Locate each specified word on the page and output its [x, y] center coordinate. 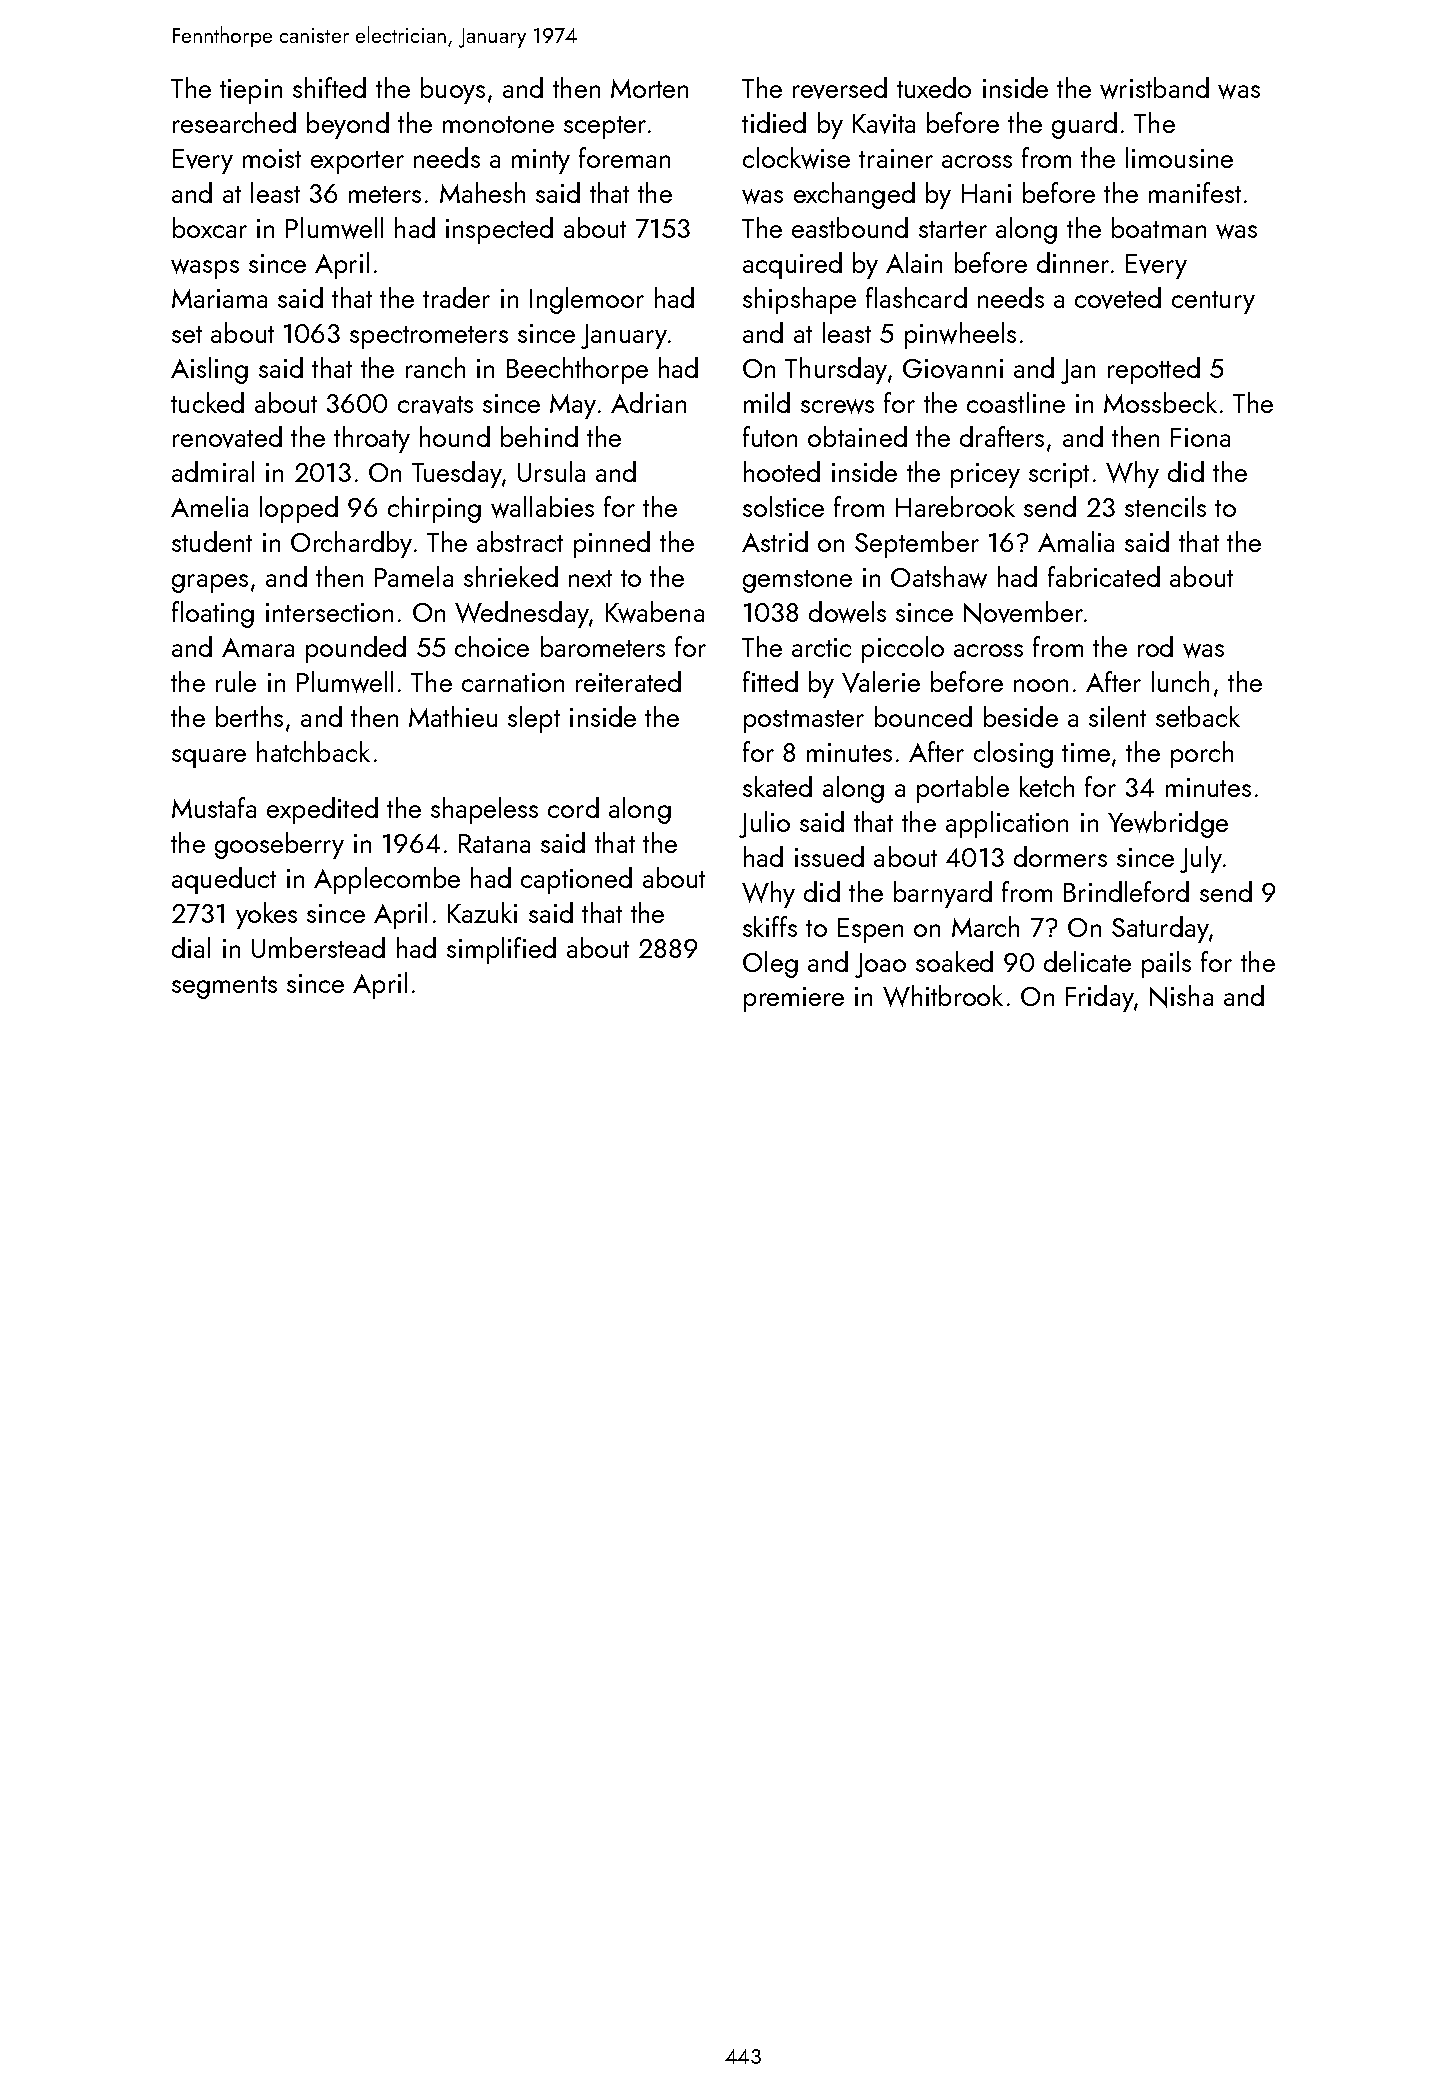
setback [1198, 716]
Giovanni [953, 369]
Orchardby [351, 544]
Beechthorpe [577, 370]
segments [224, 987]
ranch [435, 367]
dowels [847, 612]
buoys [453, 90]
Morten [649, 88]
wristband [1154, 88]
